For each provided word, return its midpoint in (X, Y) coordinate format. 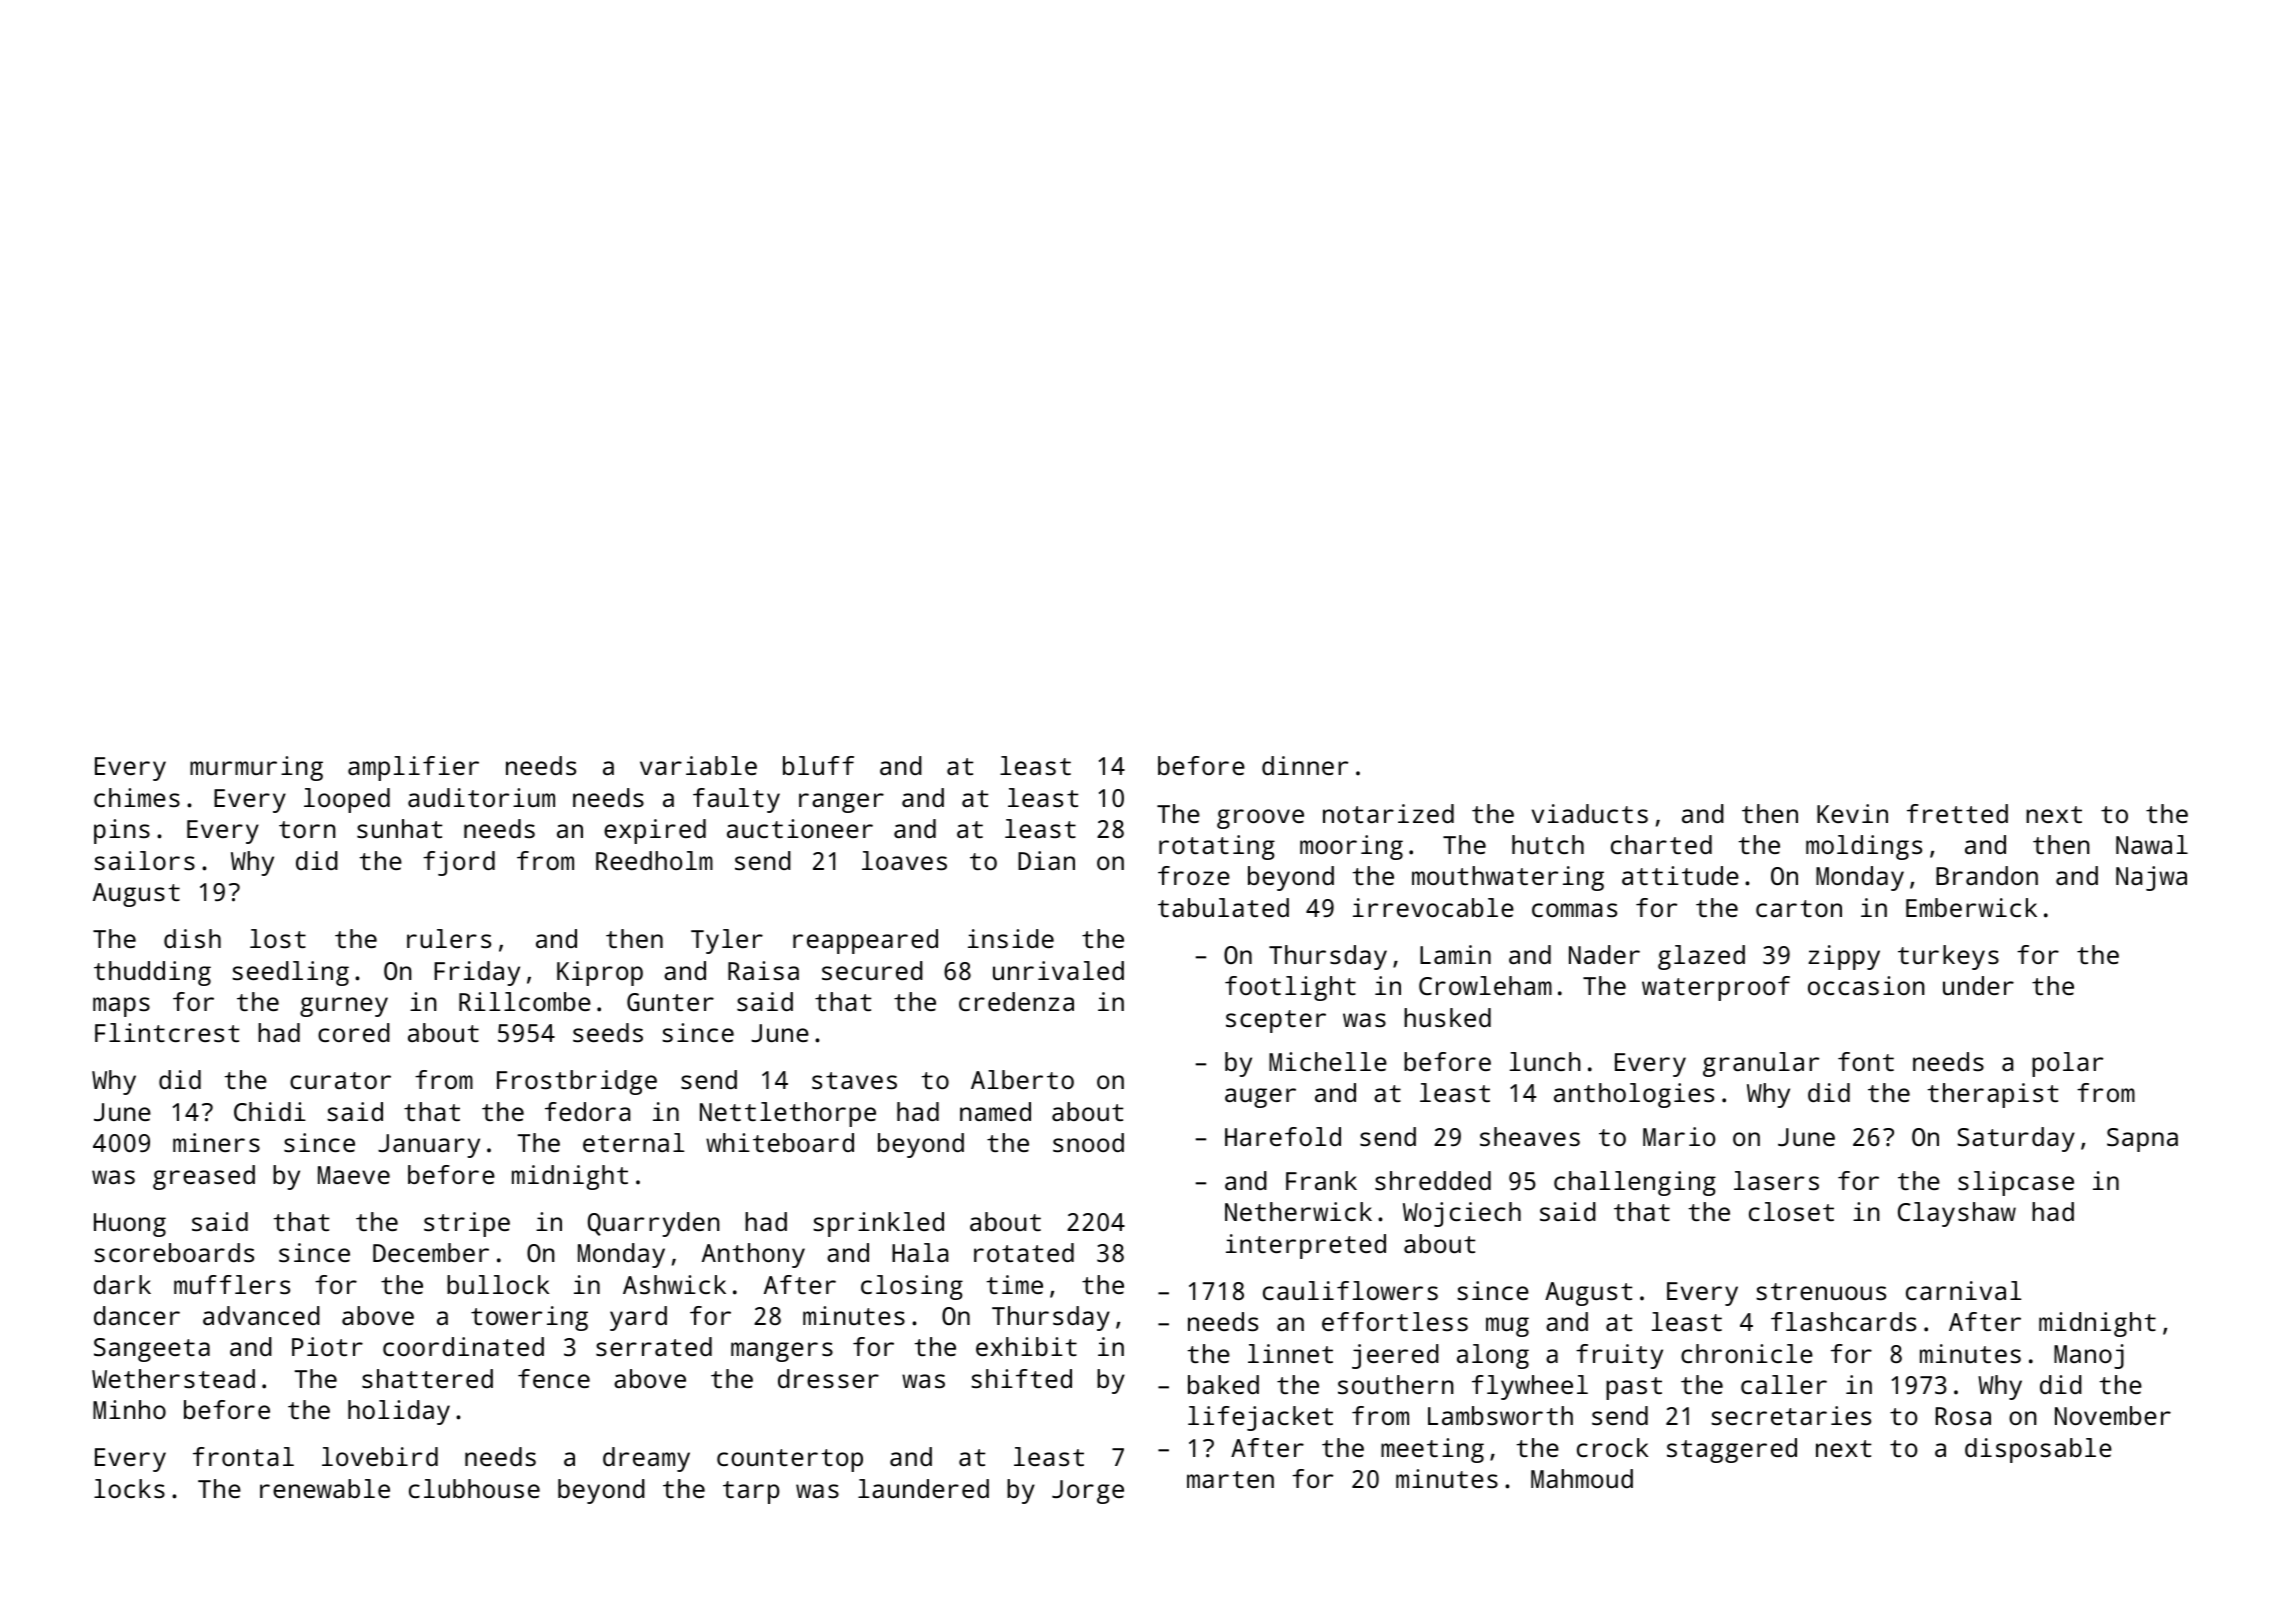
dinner (1305, 765)
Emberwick (1971, 907)
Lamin (1455, 954)
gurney (344, 1007)
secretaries (1791, 1415)
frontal (243, 1456)
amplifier (413, 768)
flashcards (1843, 1321)
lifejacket (1260, 1418)
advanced (261, 1315)
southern (1396, 1384)
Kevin (1852, 813)
